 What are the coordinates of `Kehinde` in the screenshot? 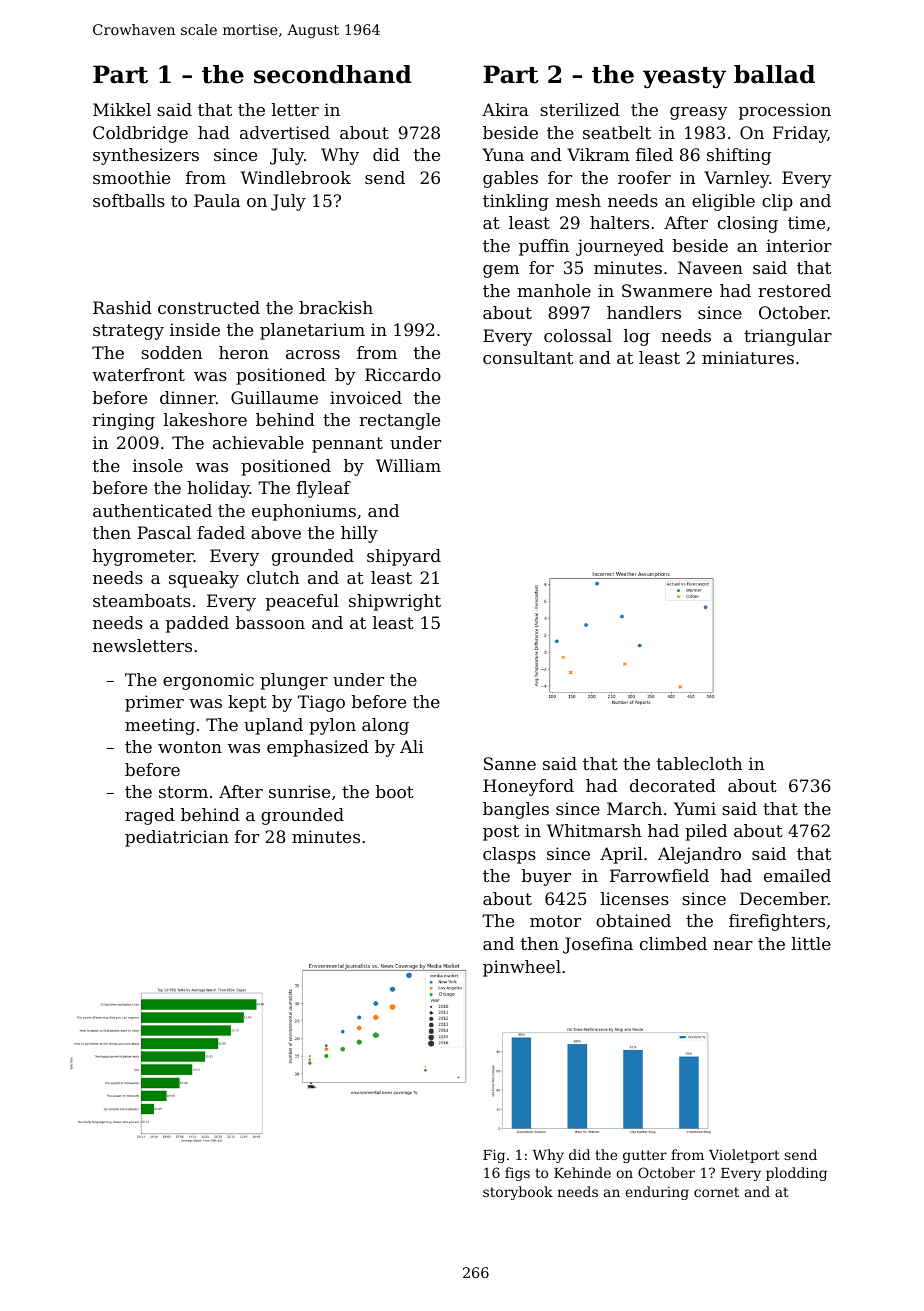 It's located at (582, 1172).
